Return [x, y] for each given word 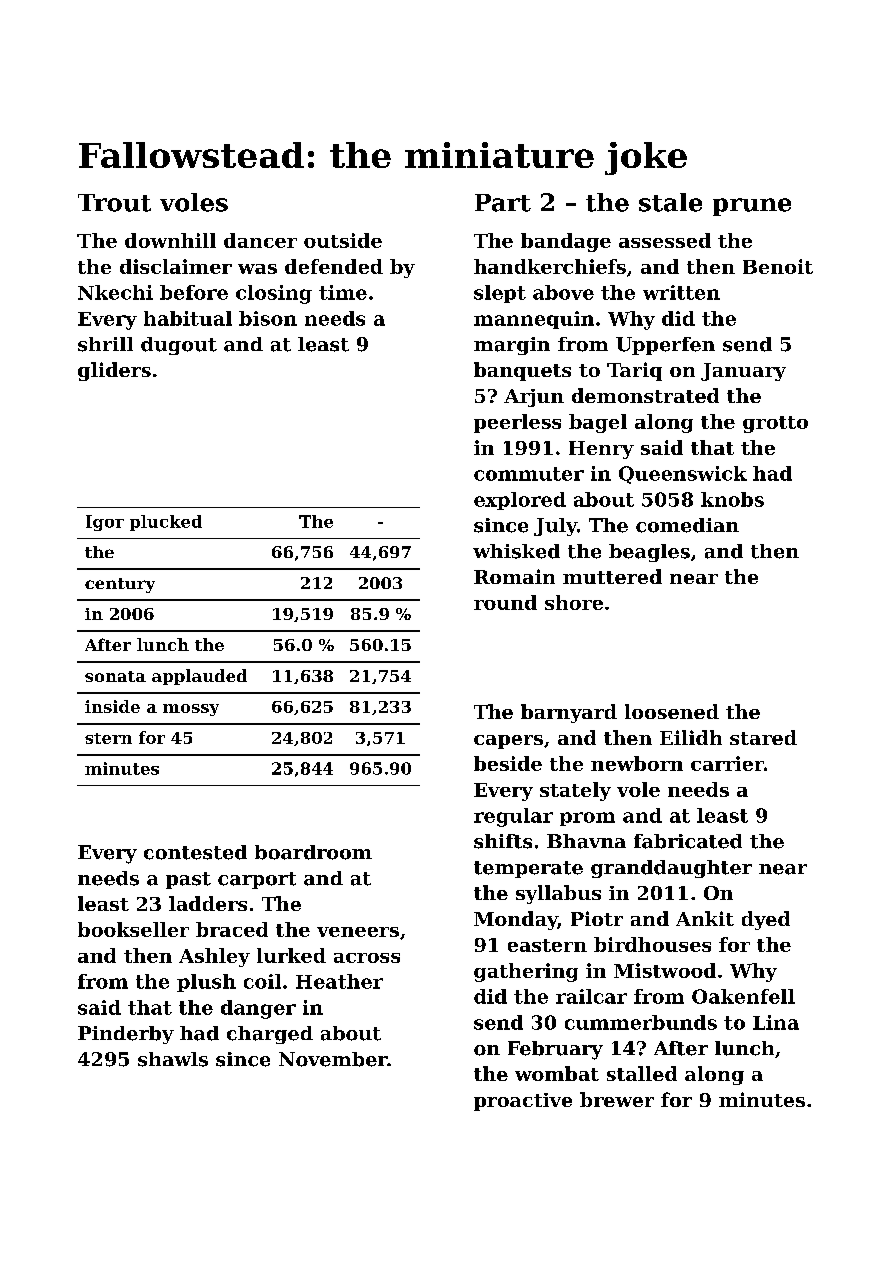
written [681, 292]
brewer [617, 1099]
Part [503, 203]
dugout [179, 346]
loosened [672, 711]
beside [508, 763]
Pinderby [126, 1035]
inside [112, 706]
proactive [523, 1102]
